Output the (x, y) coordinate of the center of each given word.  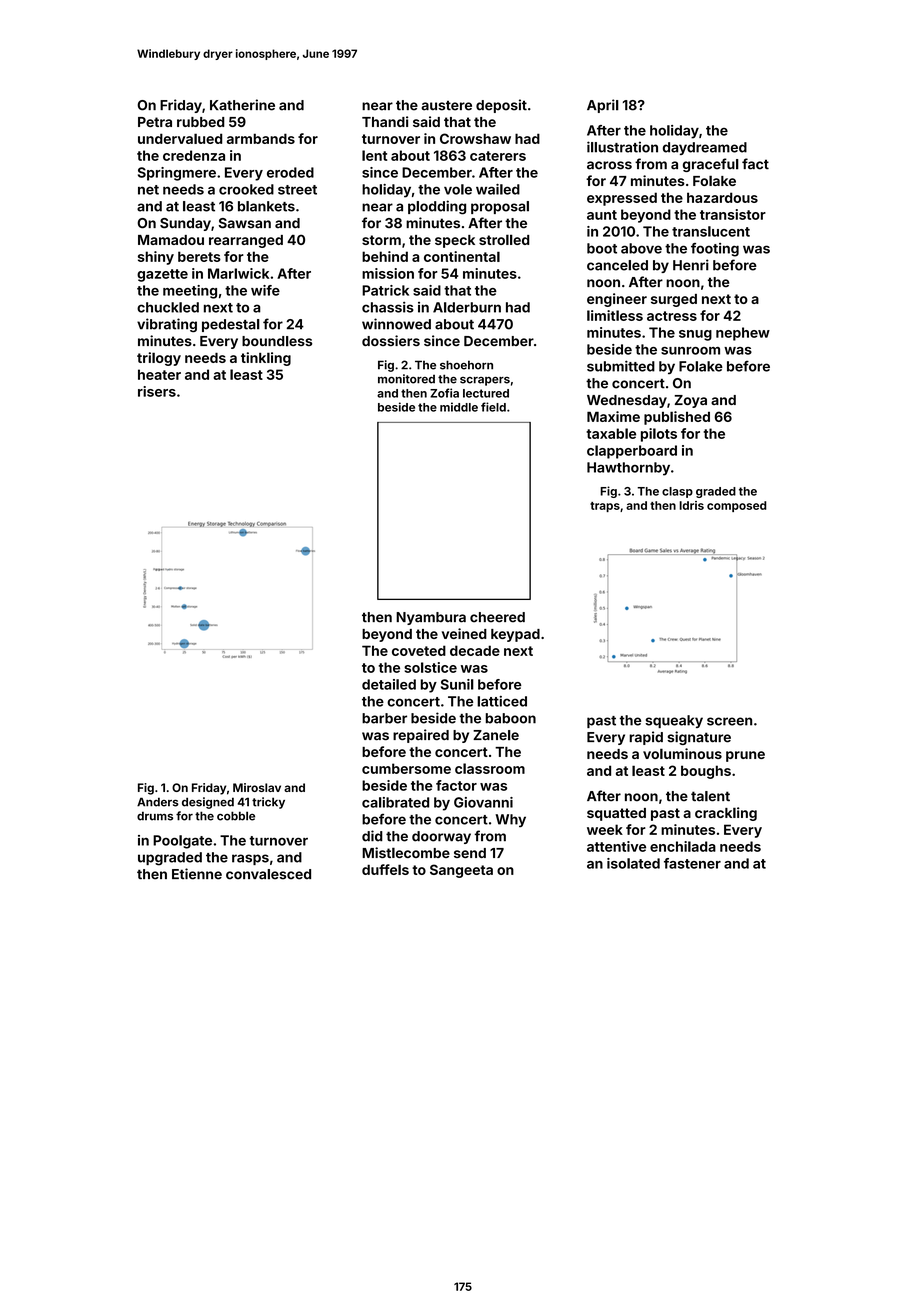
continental (462, 256)
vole (458, 189)
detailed (389, 684)
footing (715, 250)
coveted (419, 650)
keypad (515, 635)
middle (459, 407)
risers (157, 391)
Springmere (177, 174)
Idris (691, 505)
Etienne (197, 874)
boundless (277, 341)
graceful (711, 165)
